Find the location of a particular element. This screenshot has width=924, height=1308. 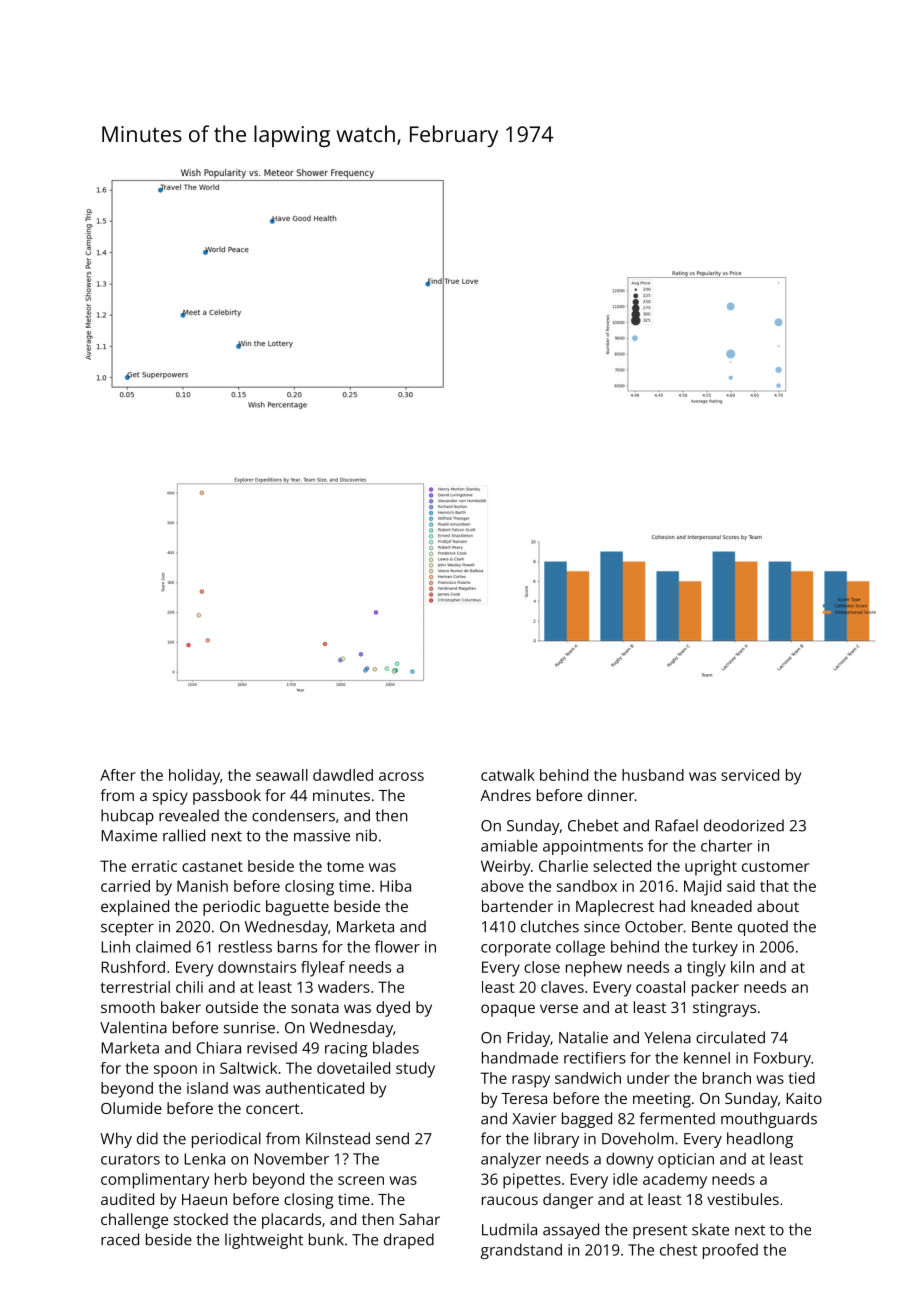

send is located at coordinates (392, 1138).
